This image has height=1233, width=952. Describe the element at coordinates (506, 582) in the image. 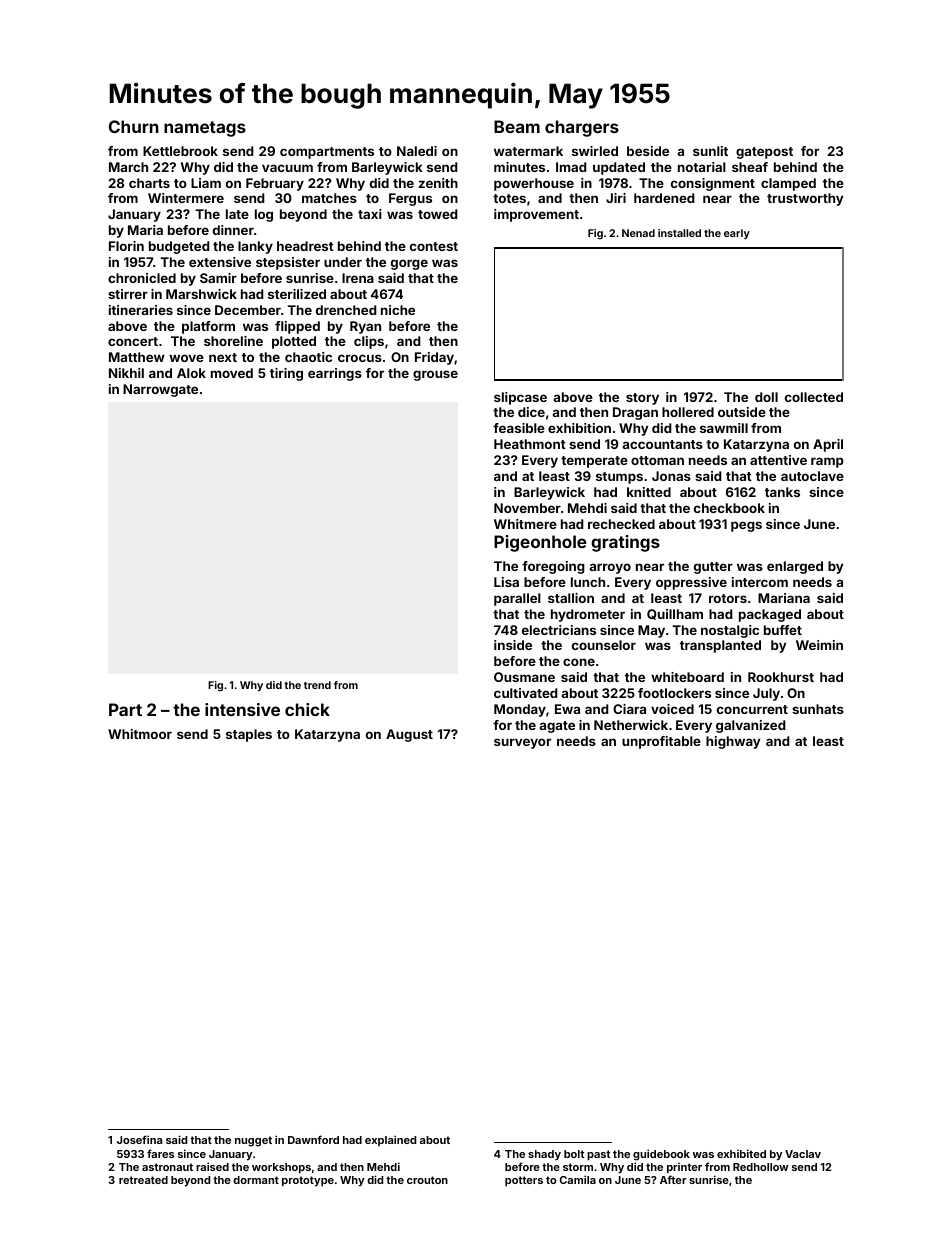

I see `Lisa` at that location.
